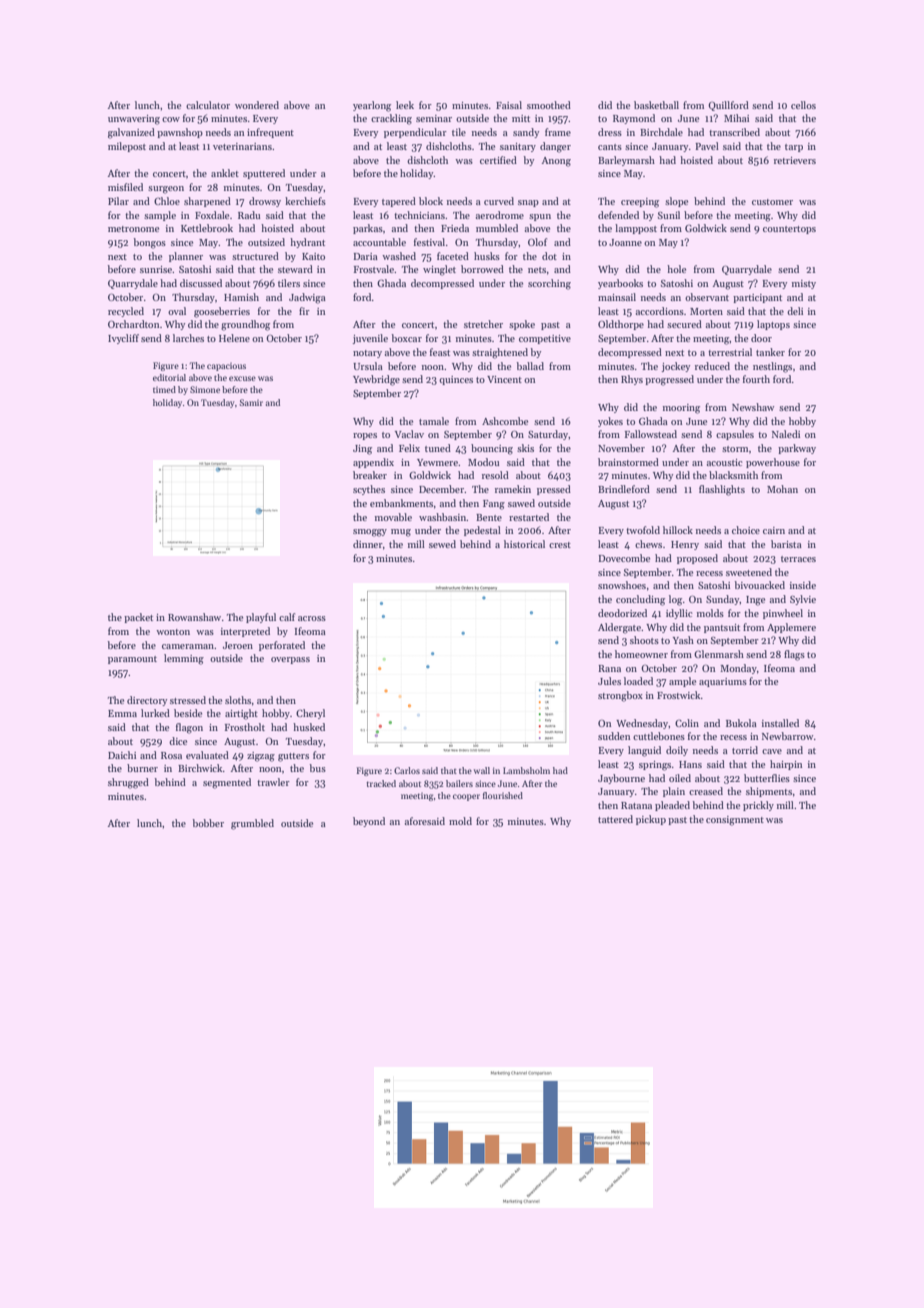  What do you see at coordinates (261, 757) in the screenshot?
I see `zigzag` at bounding box center [261, 757].
